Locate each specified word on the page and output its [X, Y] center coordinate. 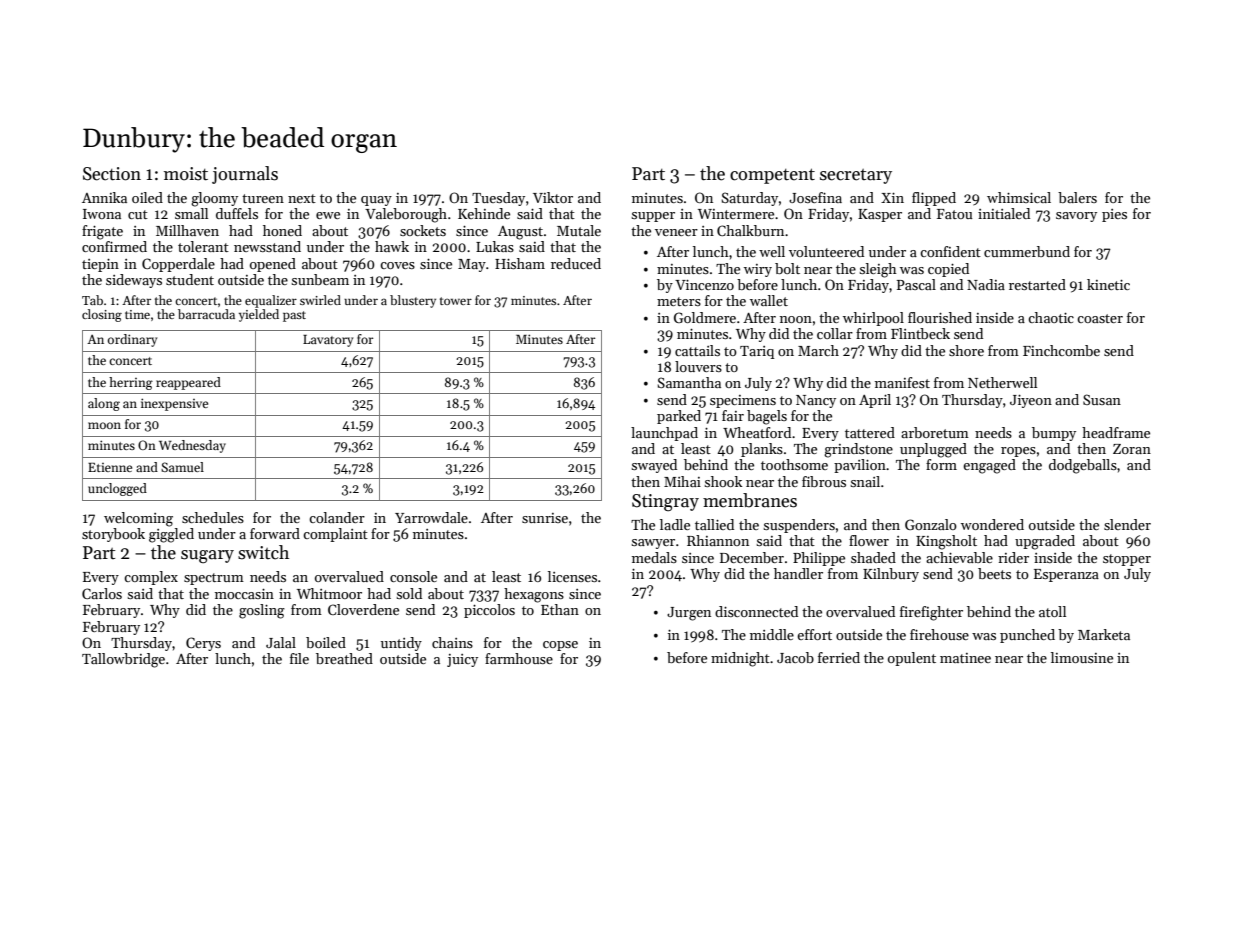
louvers [698, 366]
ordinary [132, 340]
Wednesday [192, 446]
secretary [856, 176]
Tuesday [498, 199]
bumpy [1054, 434]
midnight [740, 659]
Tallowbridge [123, 660]
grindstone [858, 450]
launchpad [664, 434]
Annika [104, 197]
